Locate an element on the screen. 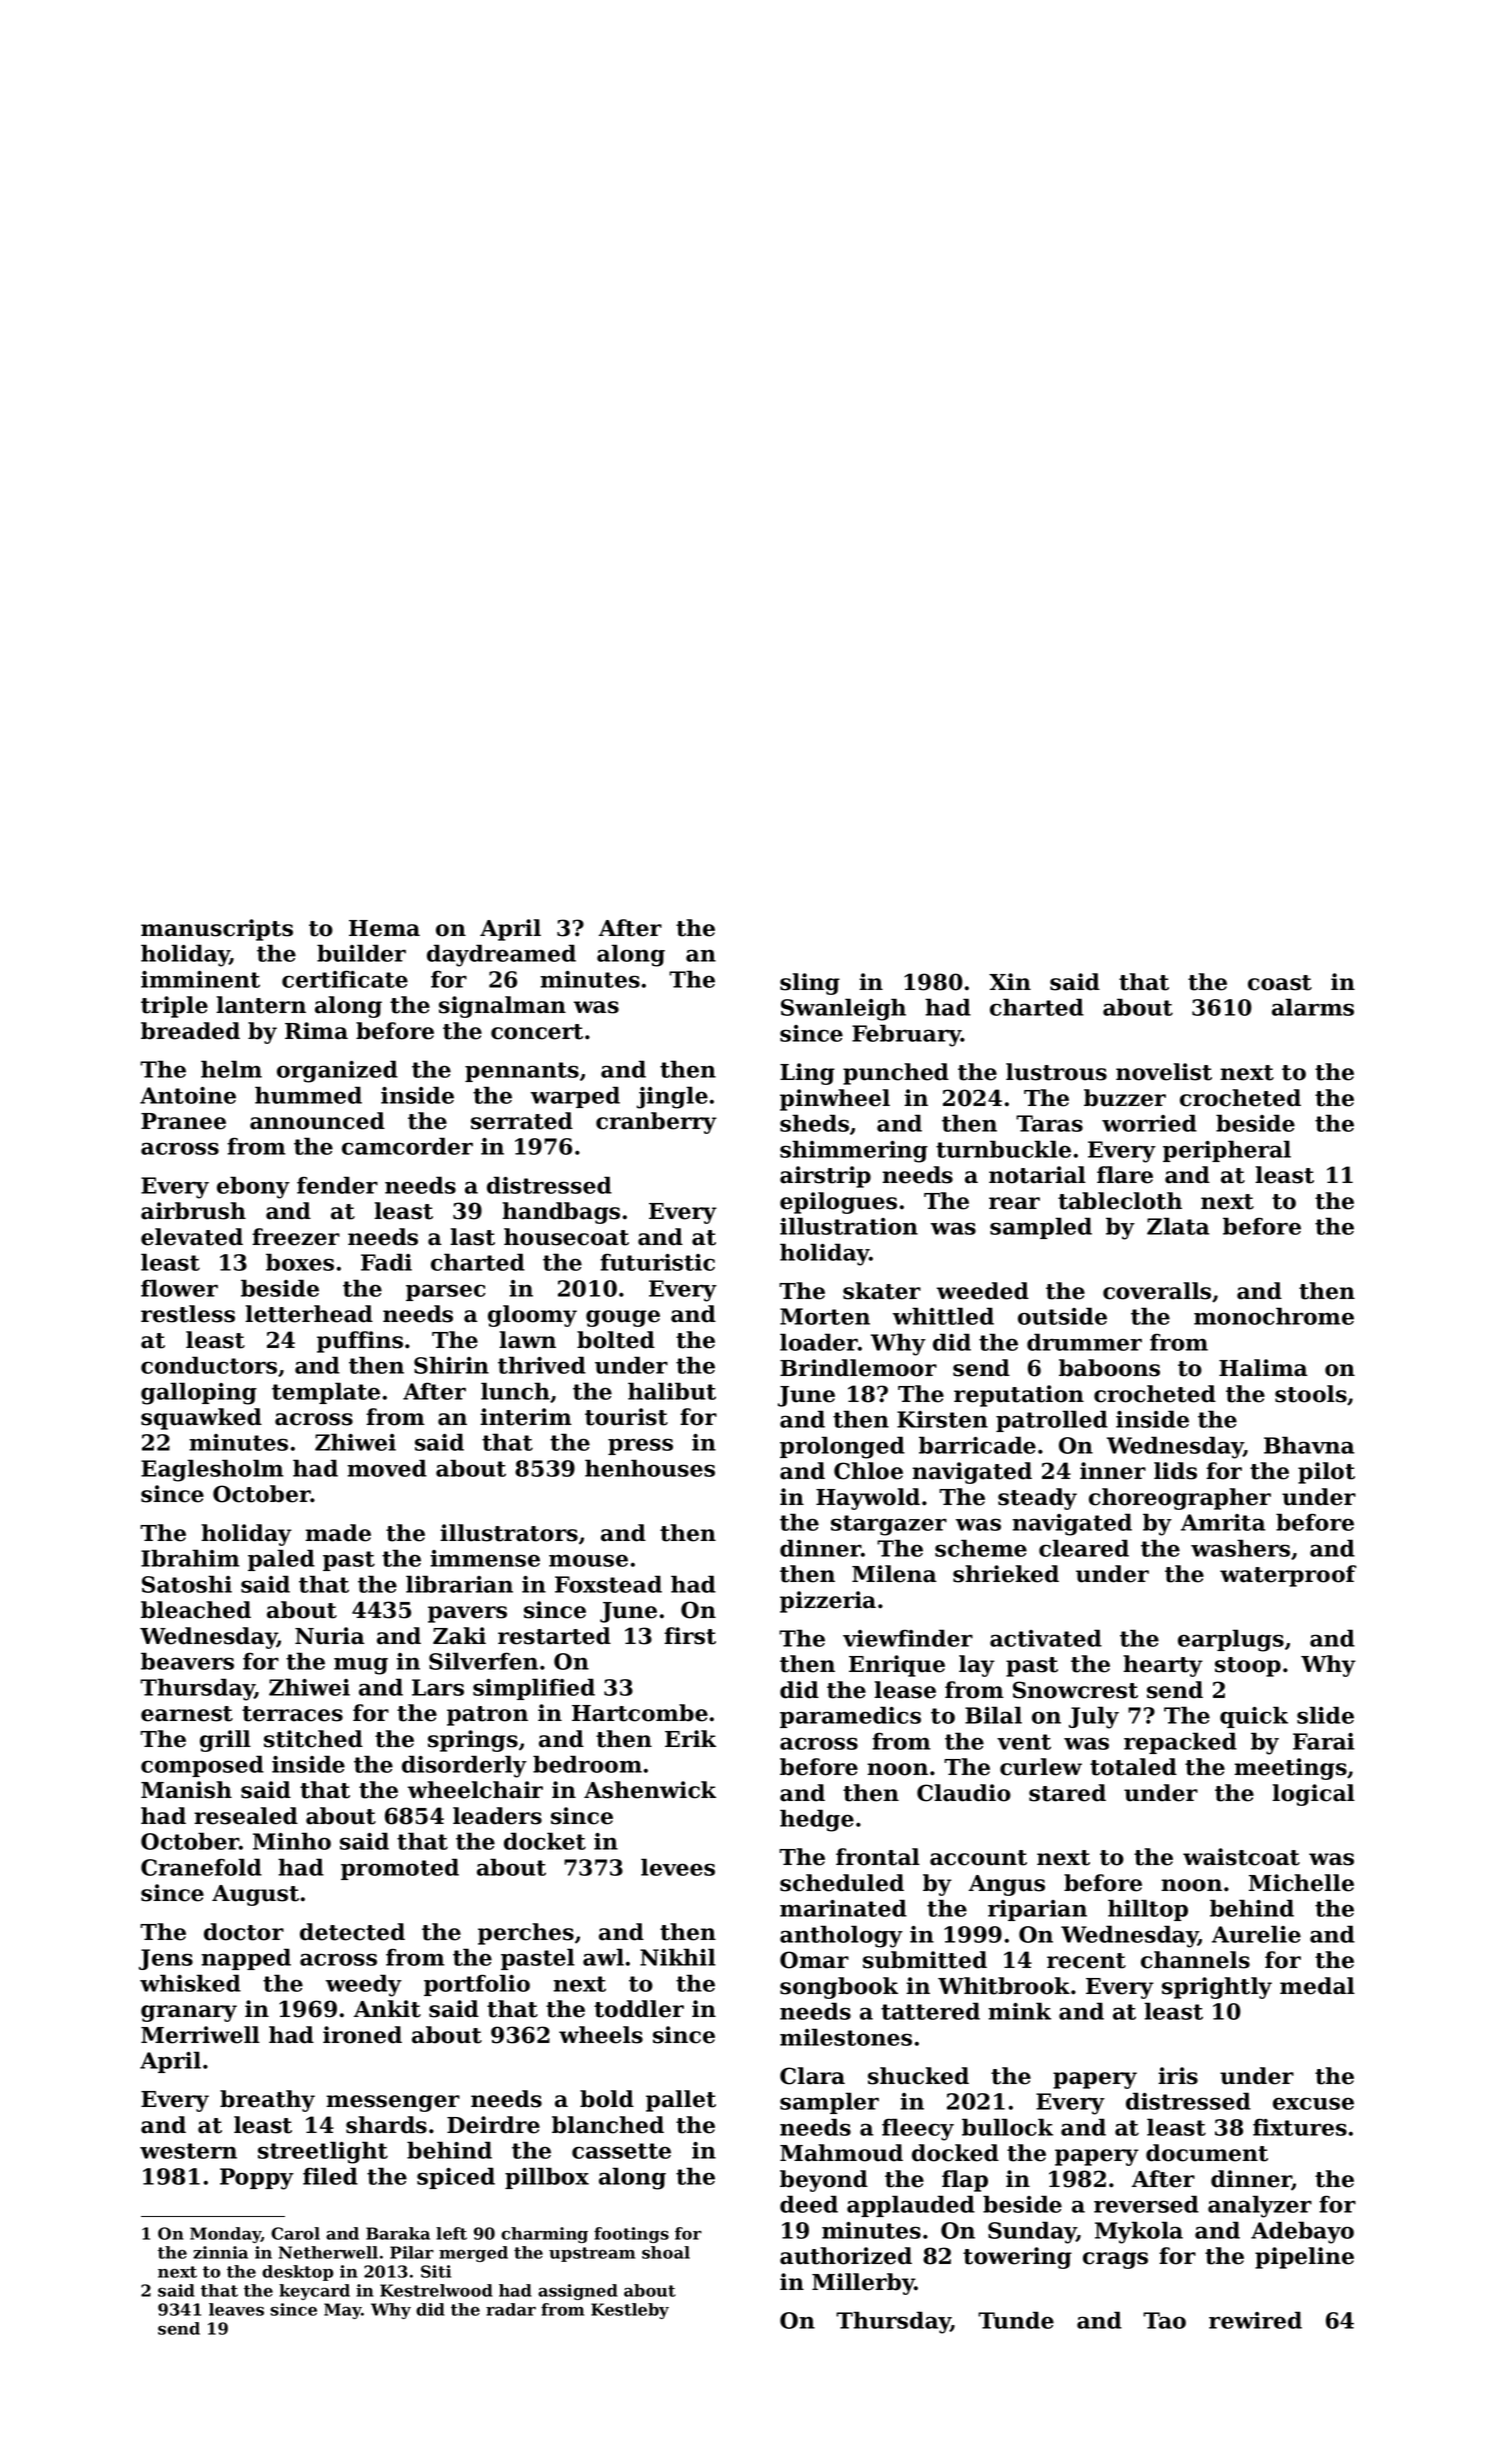  puffins is located at coordinates (360, 1342).
